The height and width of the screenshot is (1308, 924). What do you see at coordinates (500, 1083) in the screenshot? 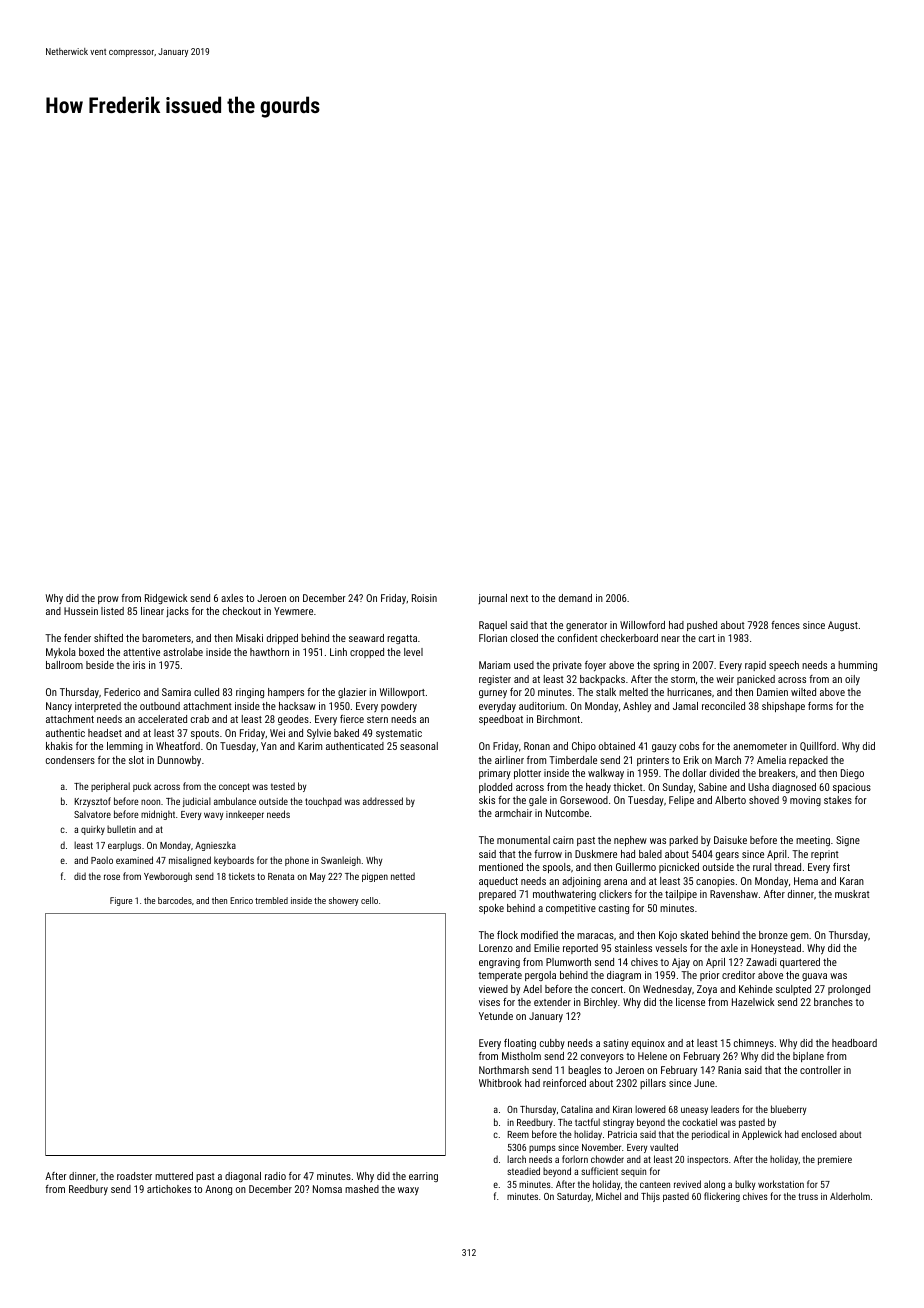
I see `Whitbrook` at bounding box center [500, 1083].
